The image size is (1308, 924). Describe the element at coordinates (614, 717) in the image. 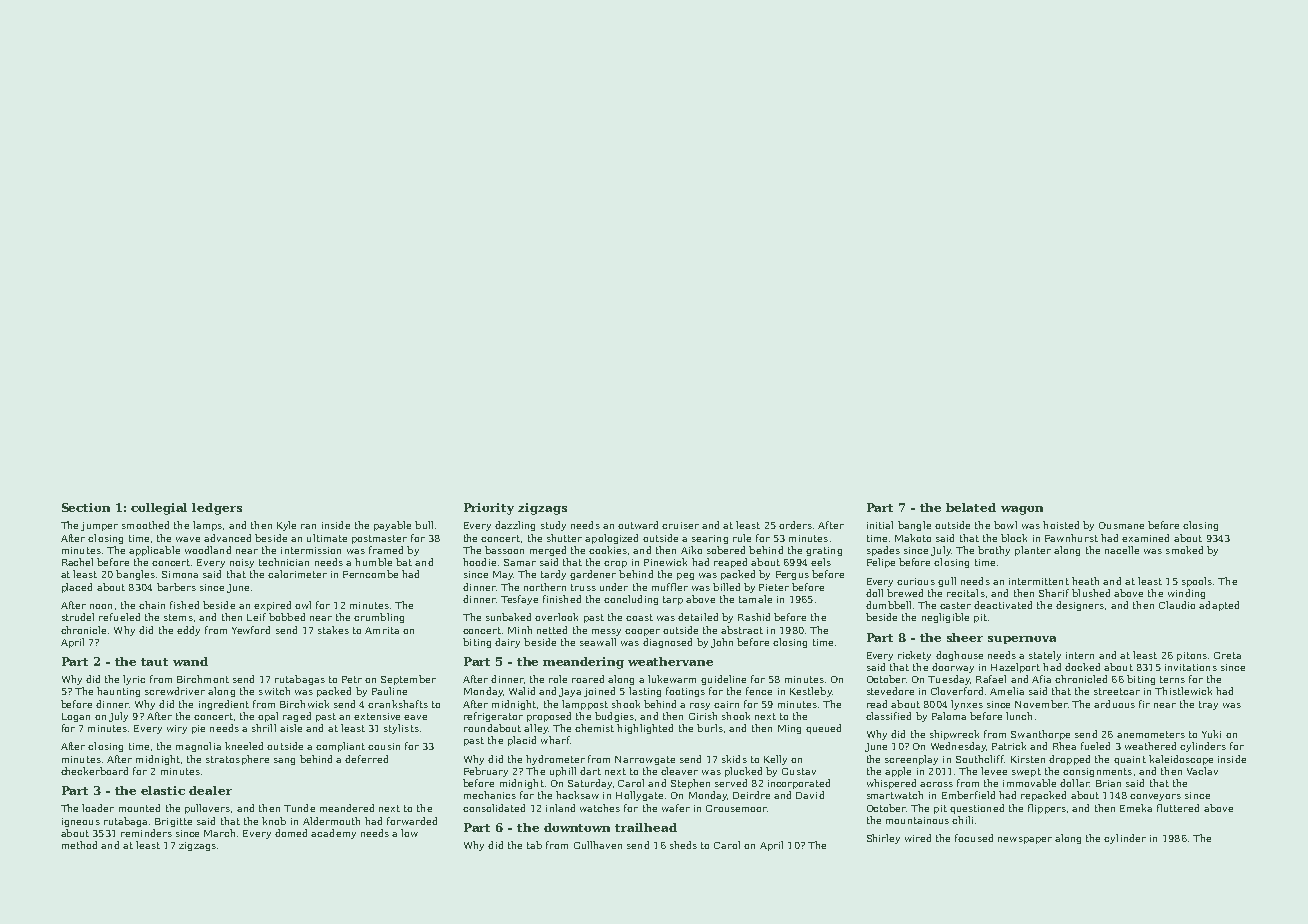

I see `budgies` at that location.
